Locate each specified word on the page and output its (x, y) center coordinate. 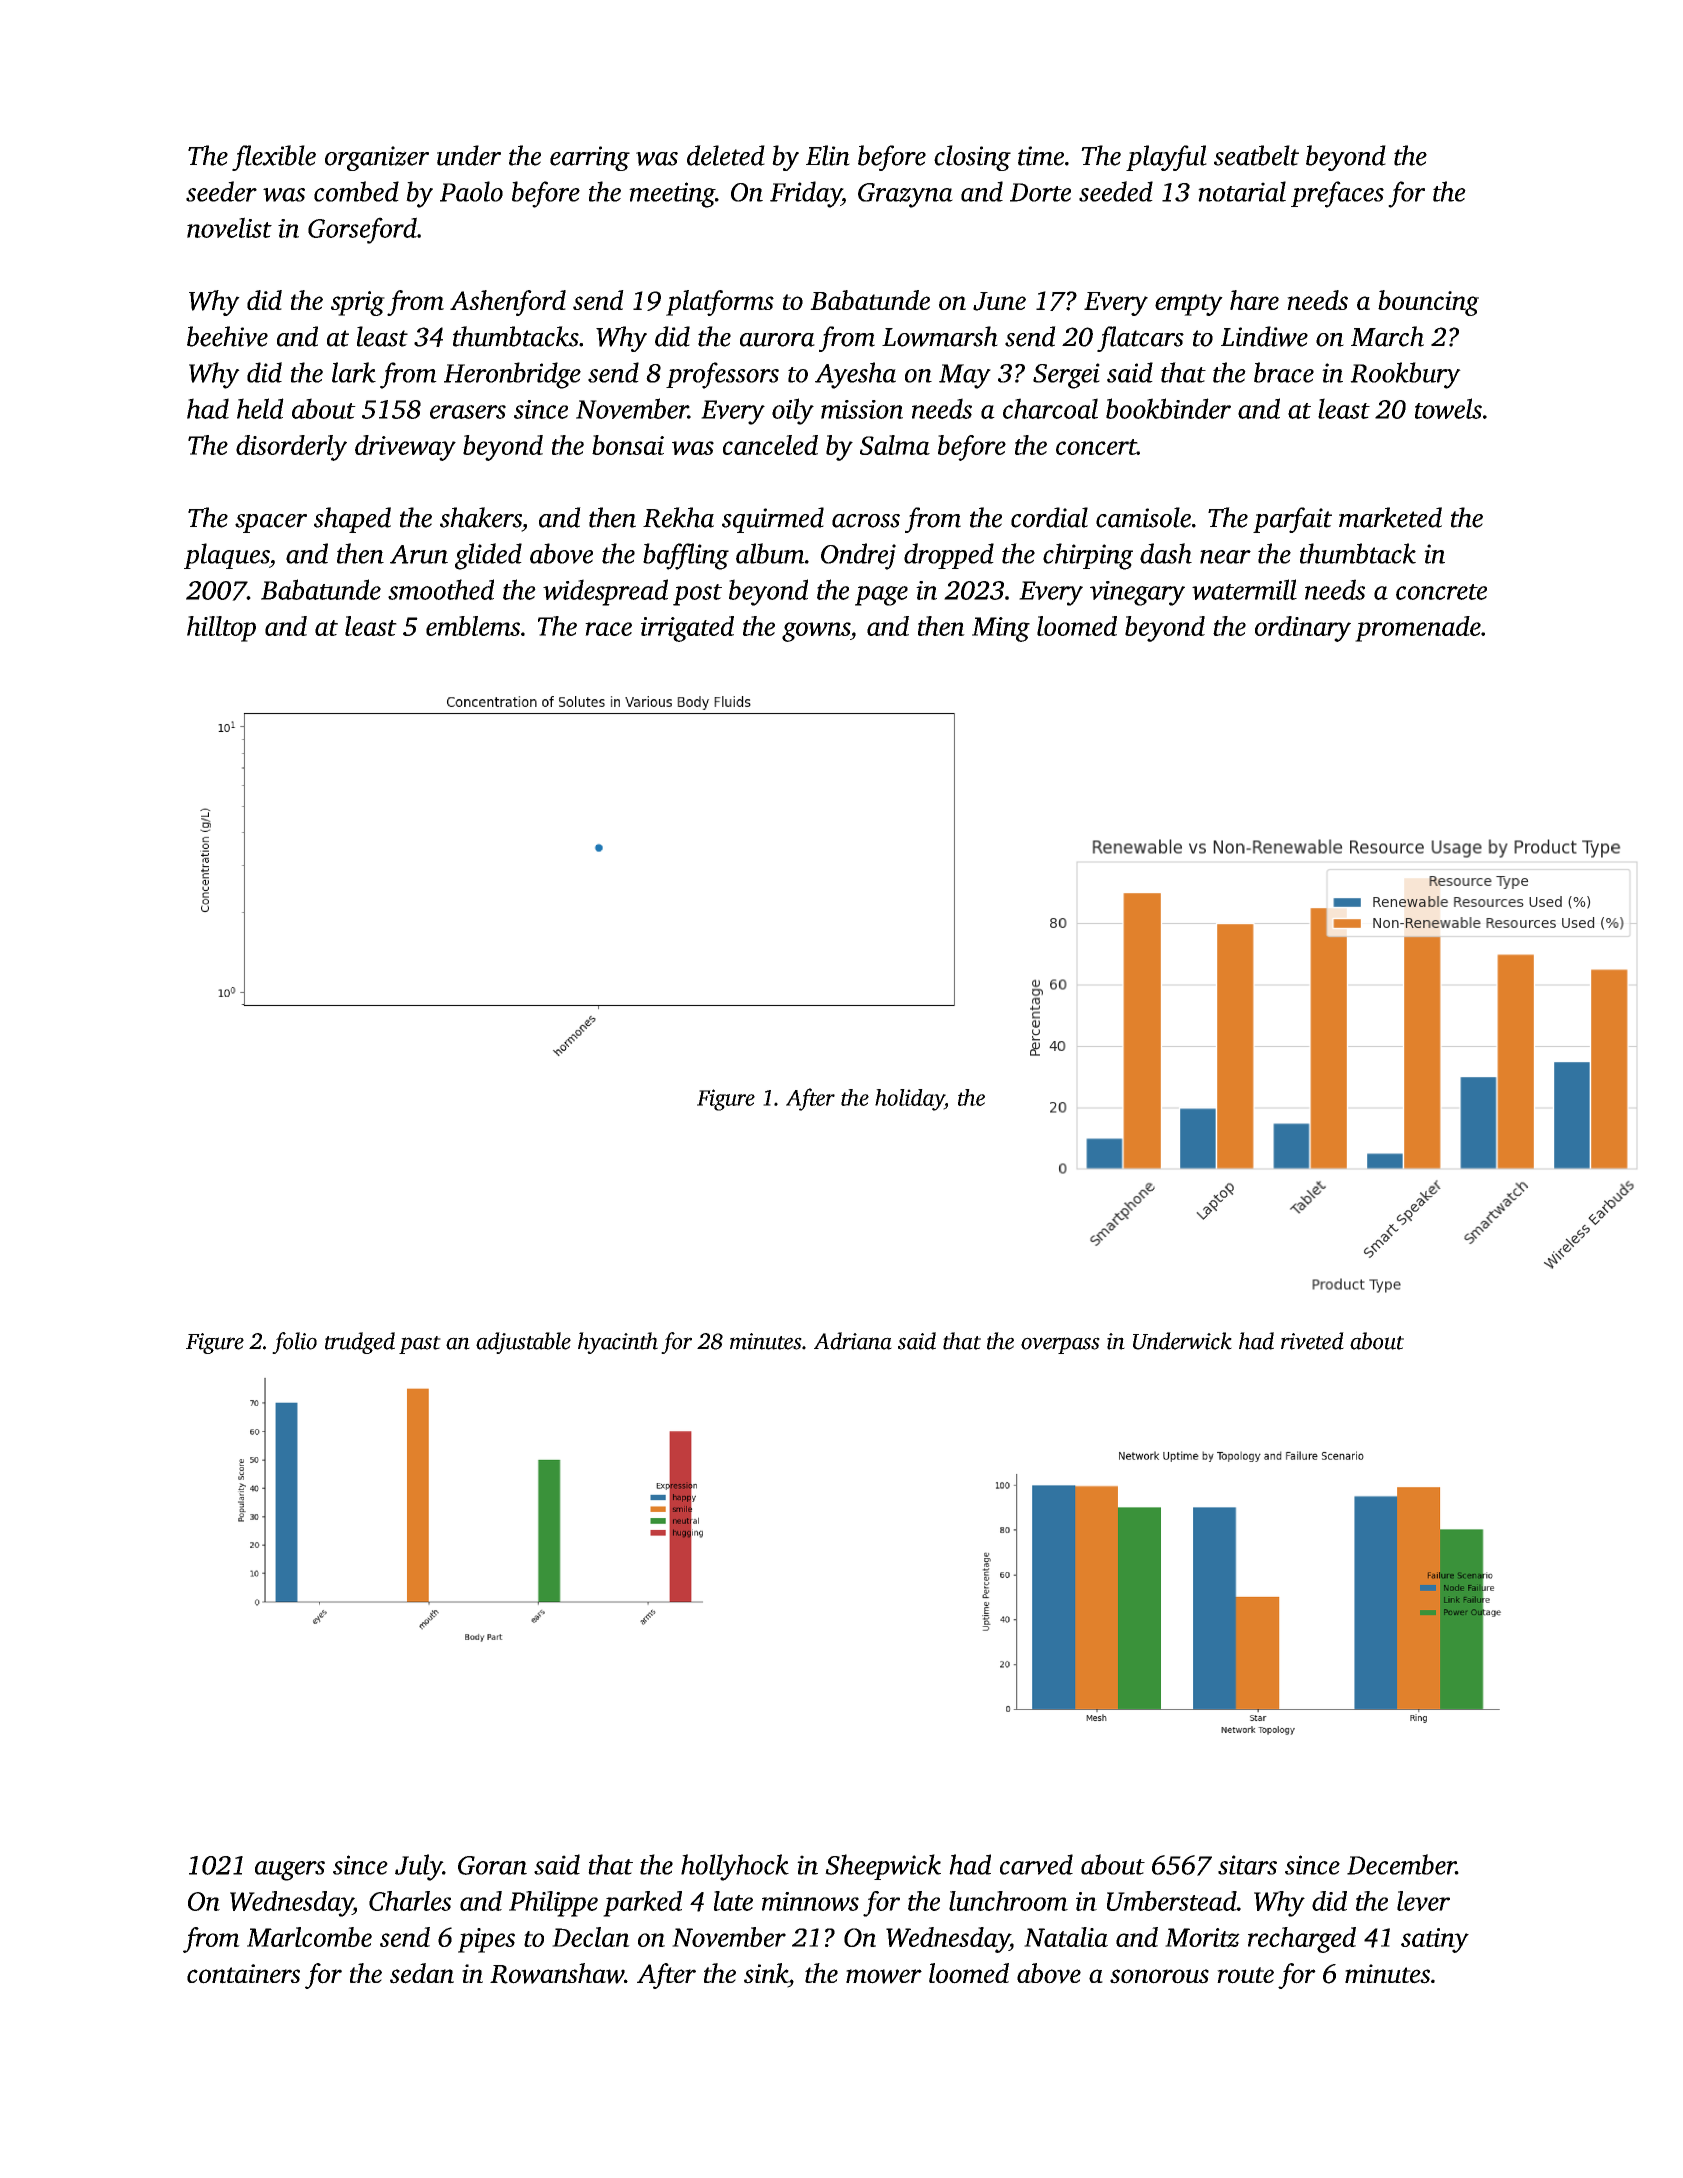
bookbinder (1168, 408)
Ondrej (858, 556)
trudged (360, 1343)
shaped (352, 520)
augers (290, 1871)
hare (1254, 300)
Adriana (853, 1341)
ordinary (1303, 629)
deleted (726, 155)
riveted (1312, 1341)
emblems (473, 626)
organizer (377, 158)
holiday (910, 1100)
